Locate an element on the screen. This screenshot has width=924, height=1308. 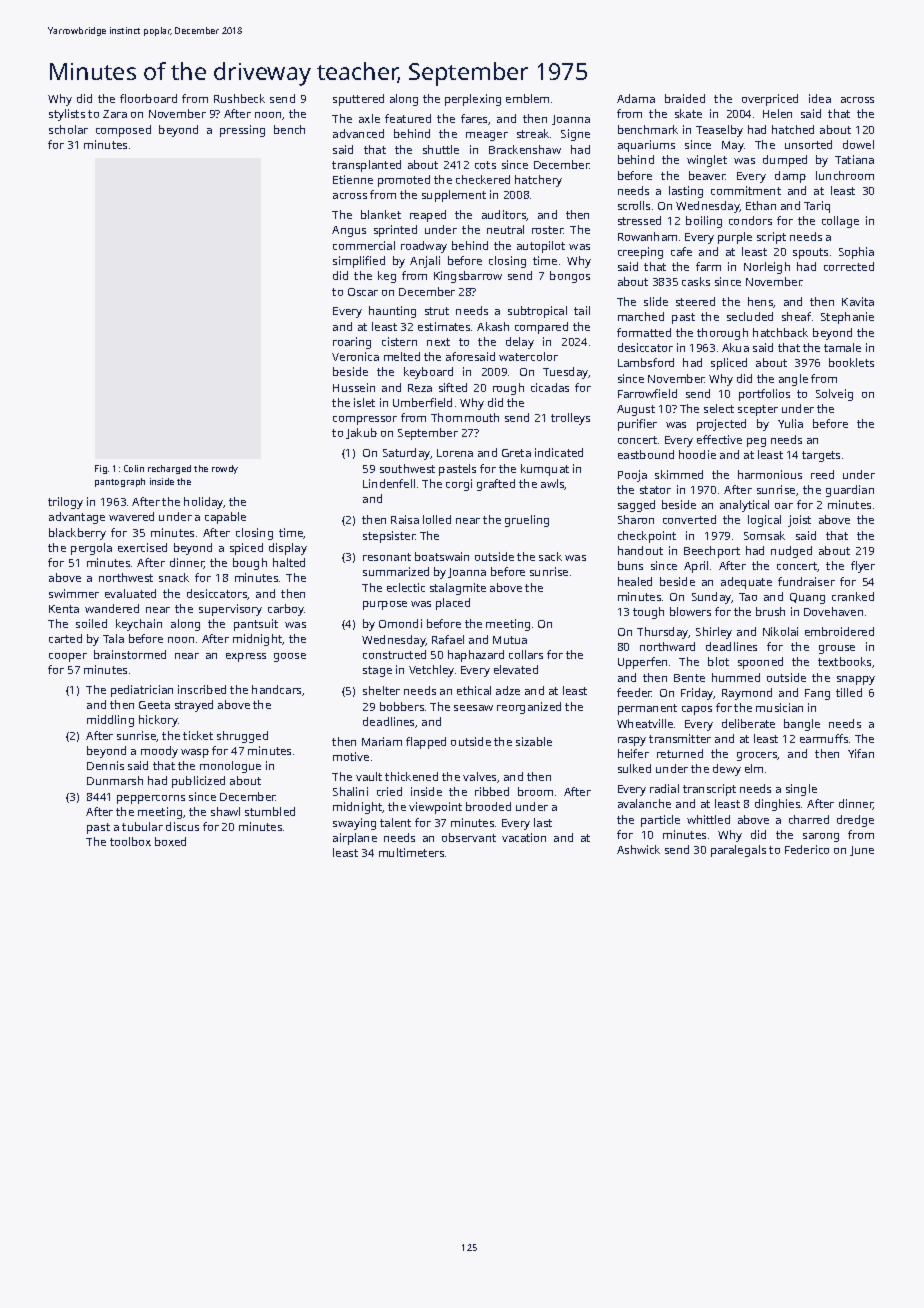
idea is located at coordinates (820, 98).
